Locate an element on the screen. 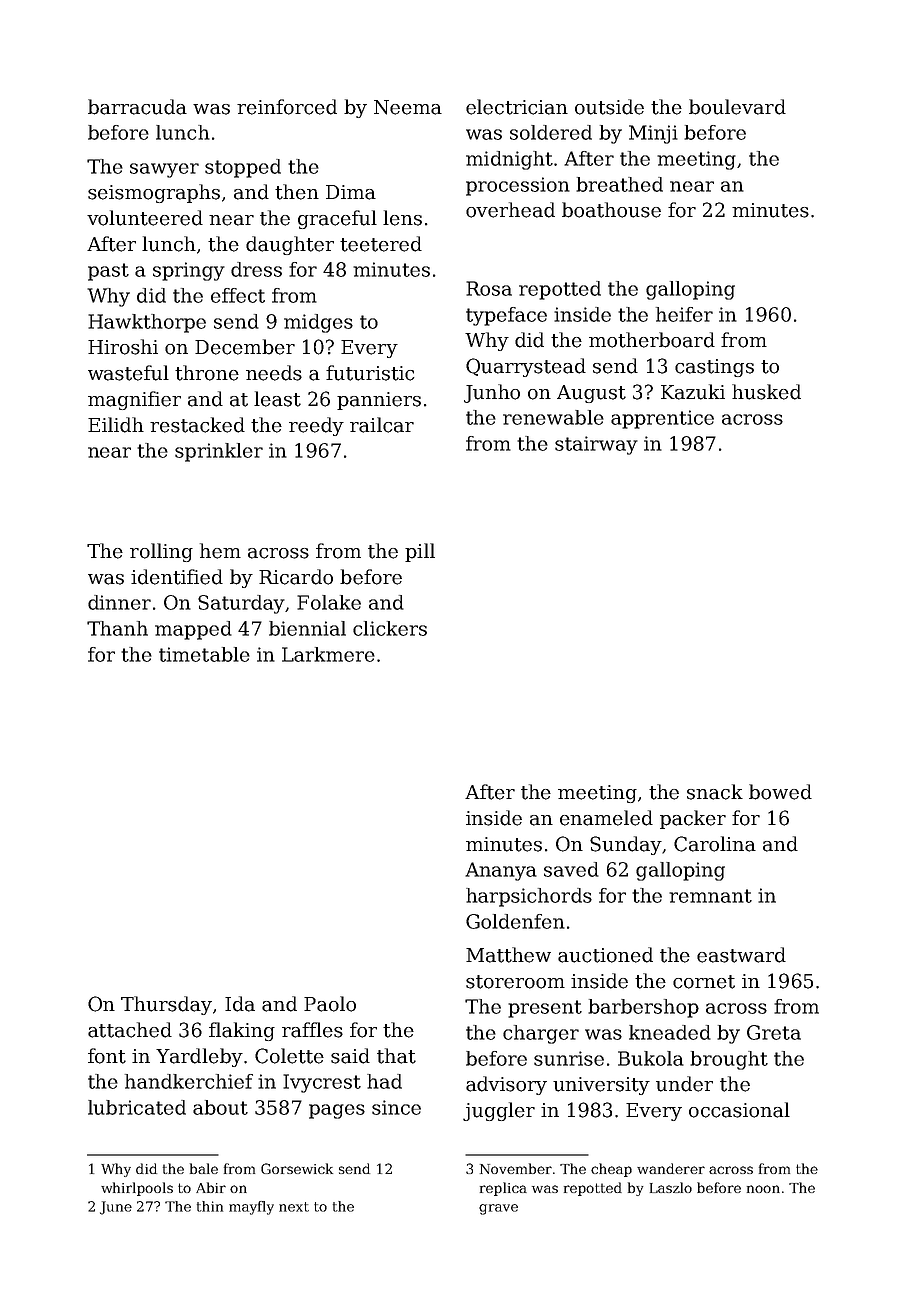  electrician is located at coordinates (517, 107).
